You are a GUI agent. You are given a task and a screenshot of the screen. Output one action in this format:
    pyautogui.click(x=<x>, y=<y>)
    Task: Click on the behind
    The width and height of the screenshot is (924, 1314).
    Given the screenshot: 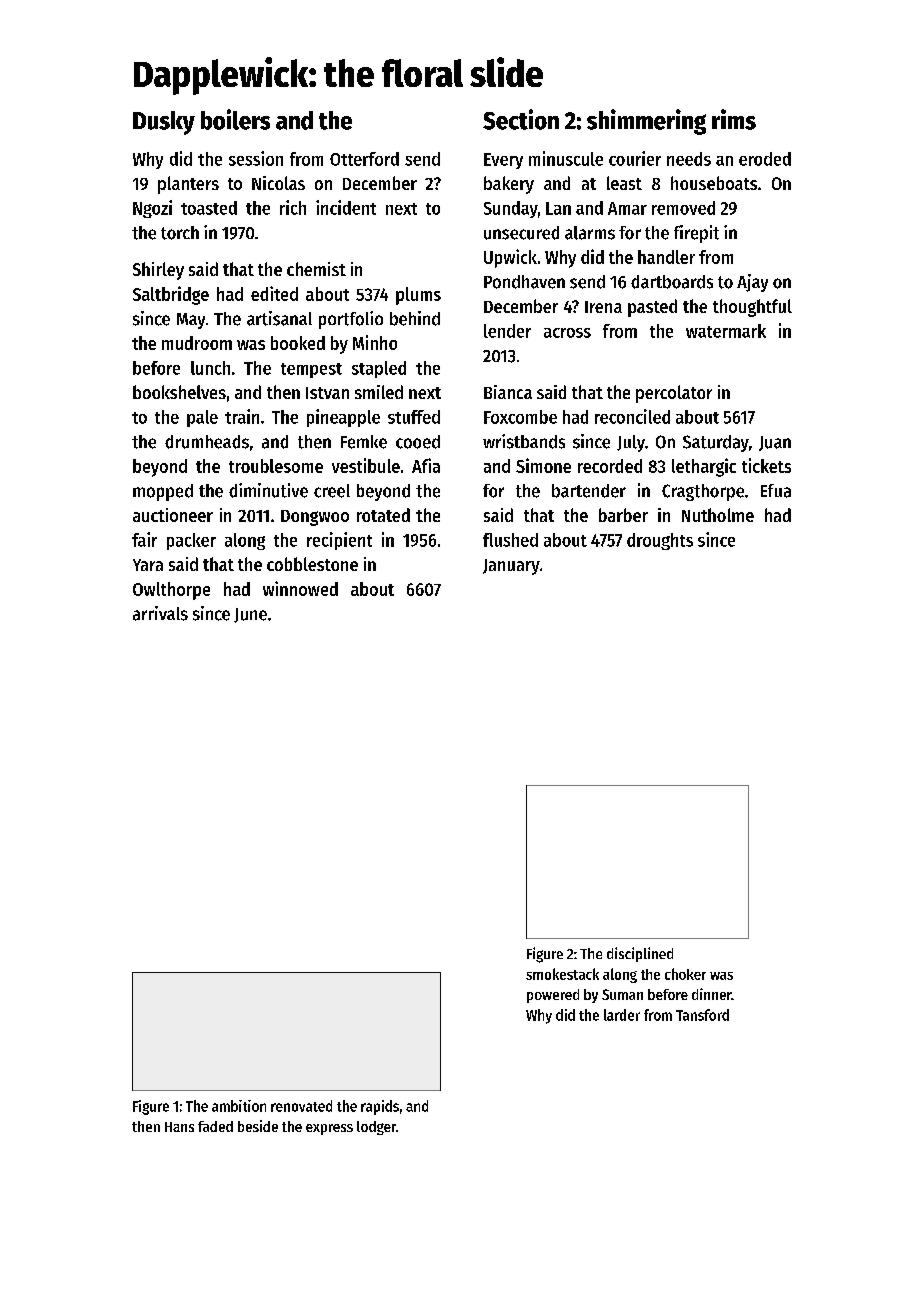 What is the action you would take?
    pyautogui.click(x=415, y=318)
